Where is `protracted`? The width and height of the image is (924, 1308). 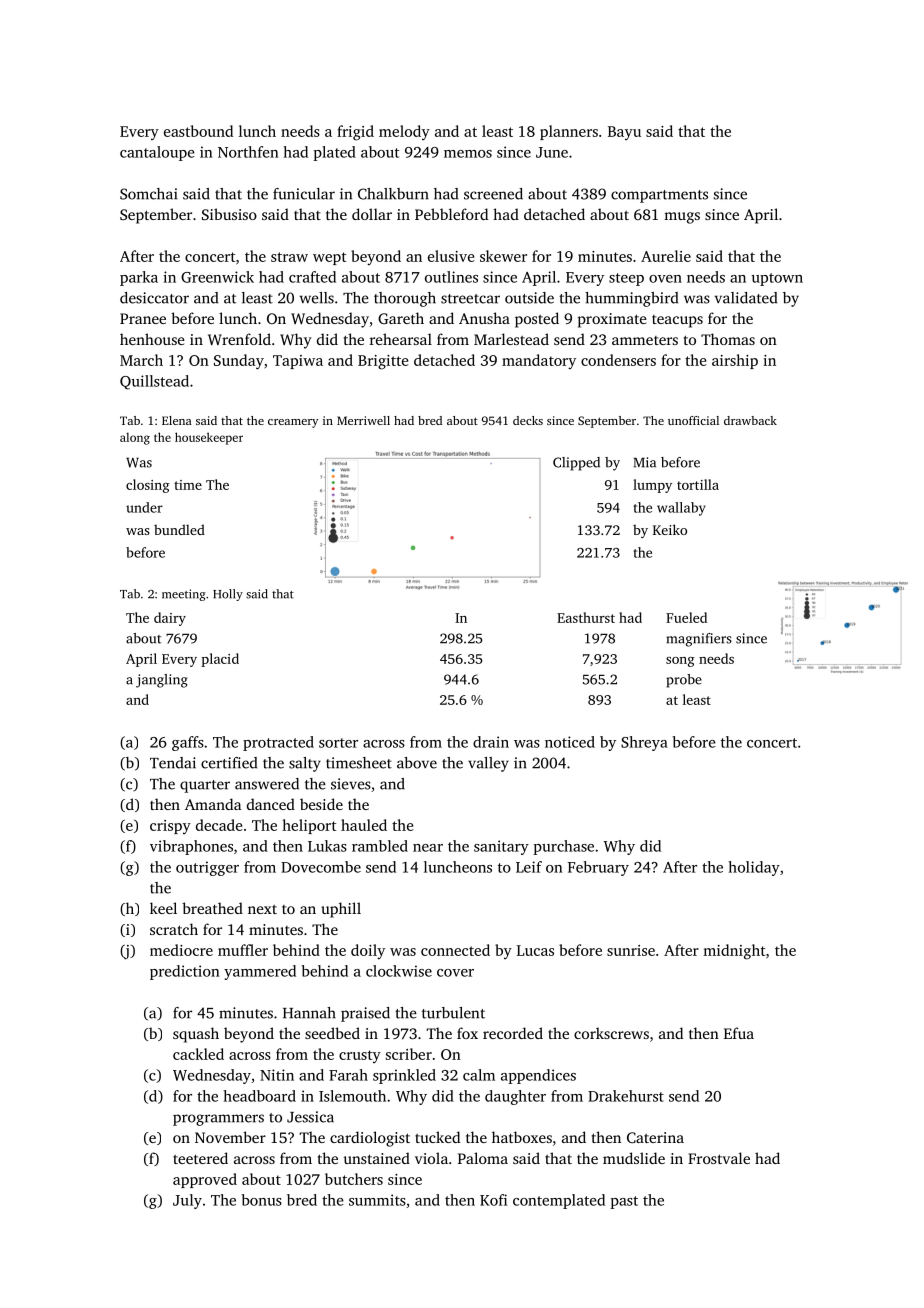 protracted is located at coordinates (278, 743).
